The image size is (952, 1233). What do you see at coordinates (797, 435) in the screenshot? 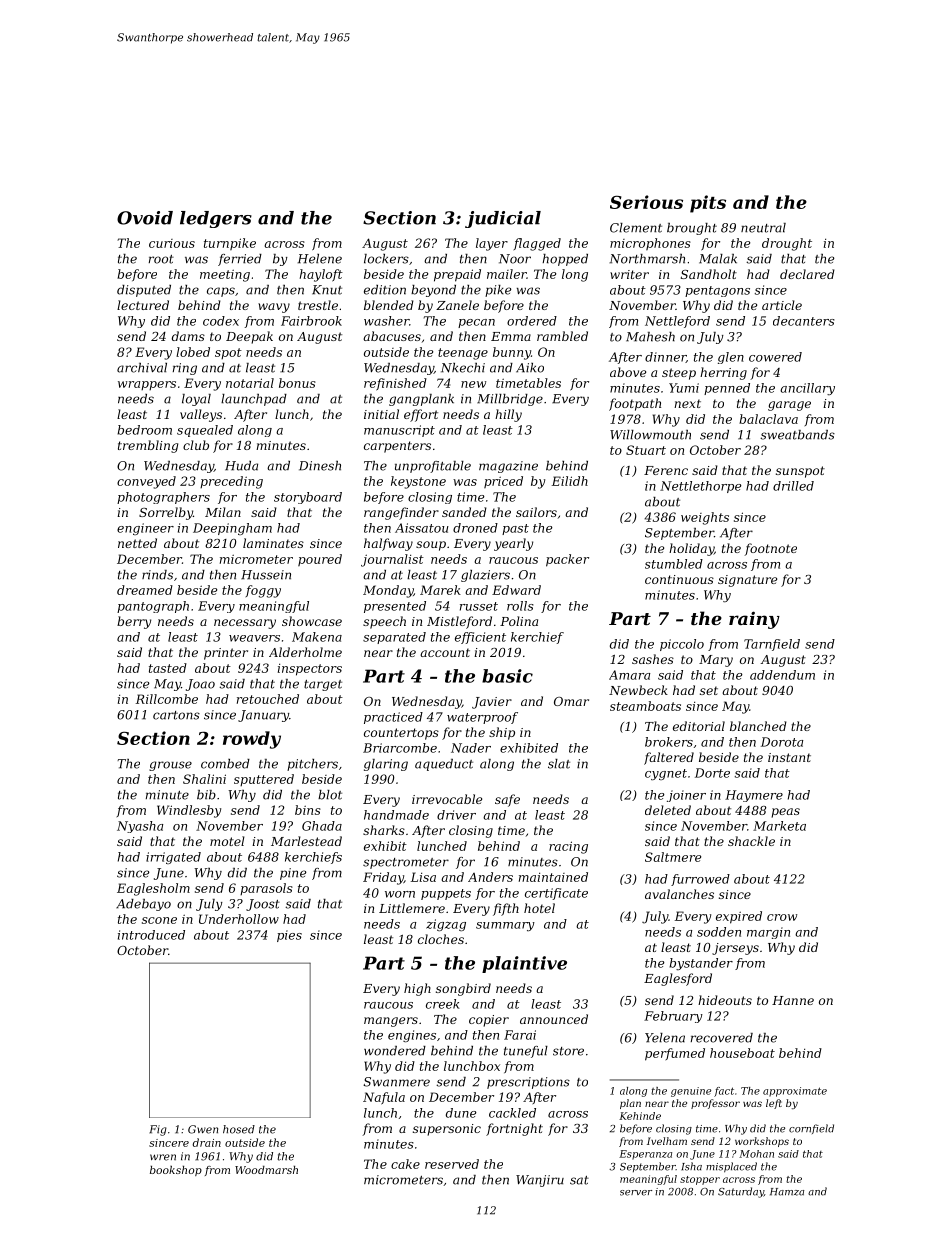
I see `sweatbands` at bounding box center [797, 435].
